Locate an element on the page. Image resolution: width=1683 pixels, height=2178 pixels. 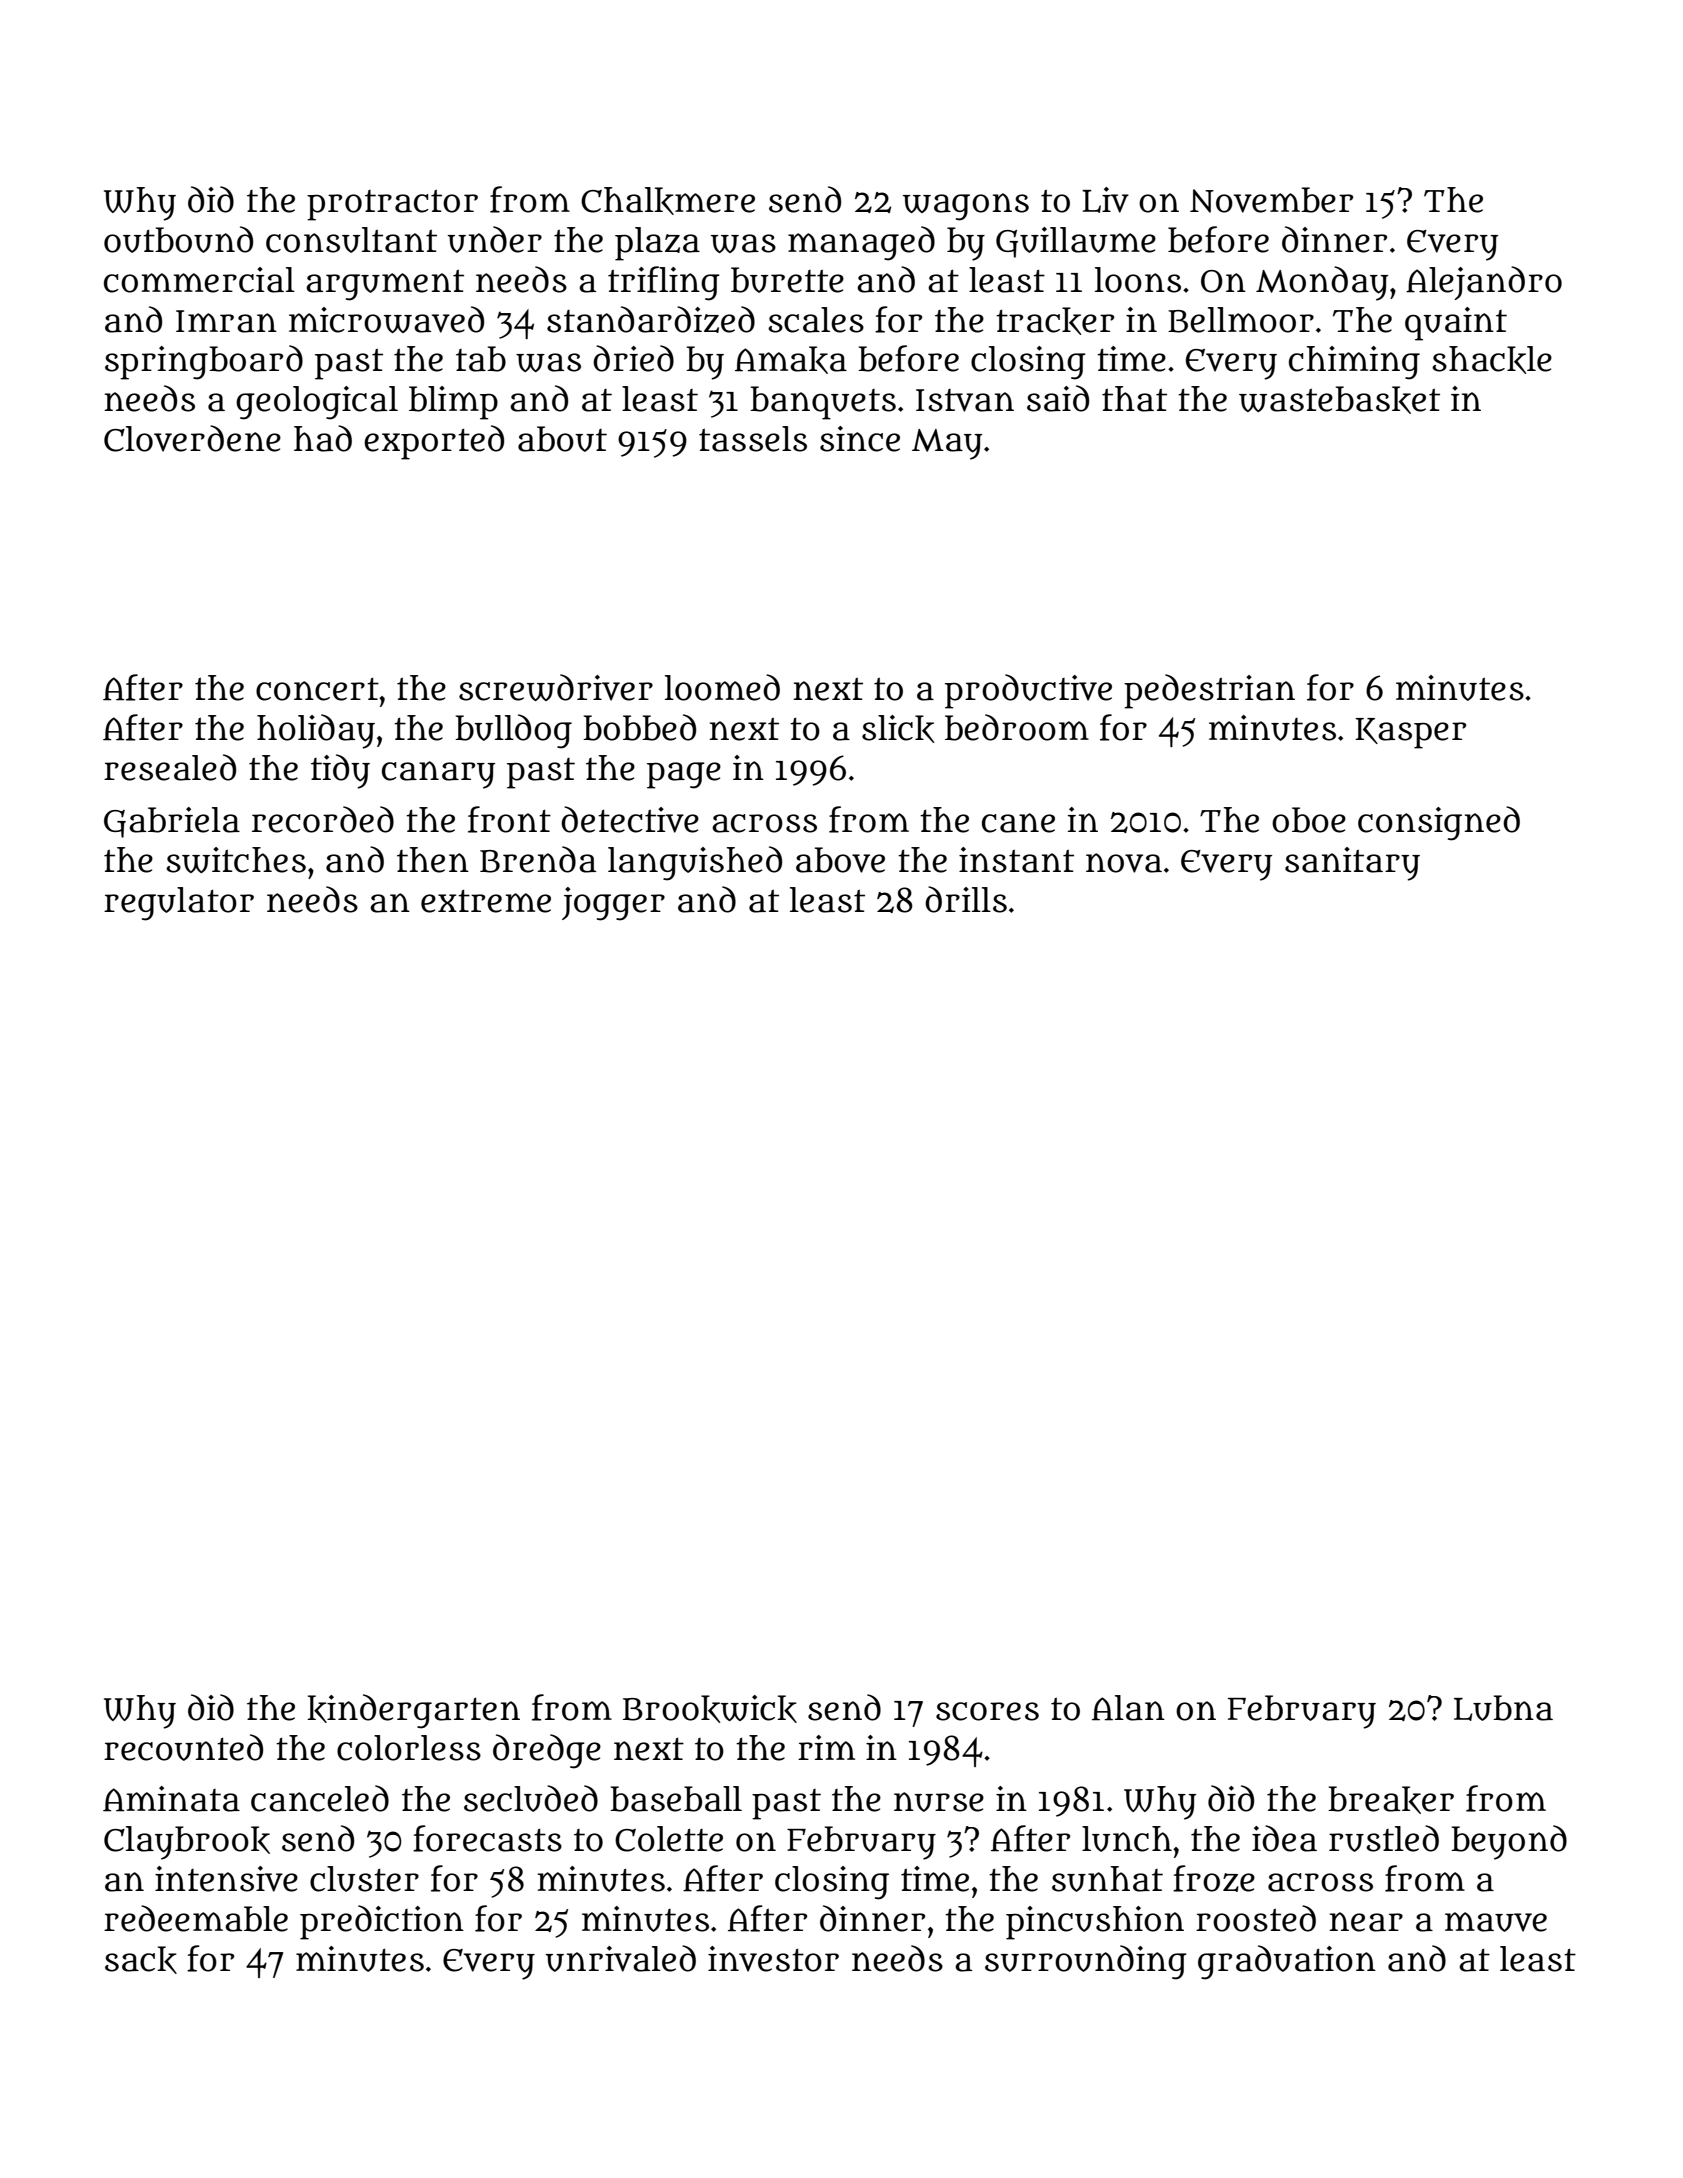
protractor is located at coordinates (392, 205).
